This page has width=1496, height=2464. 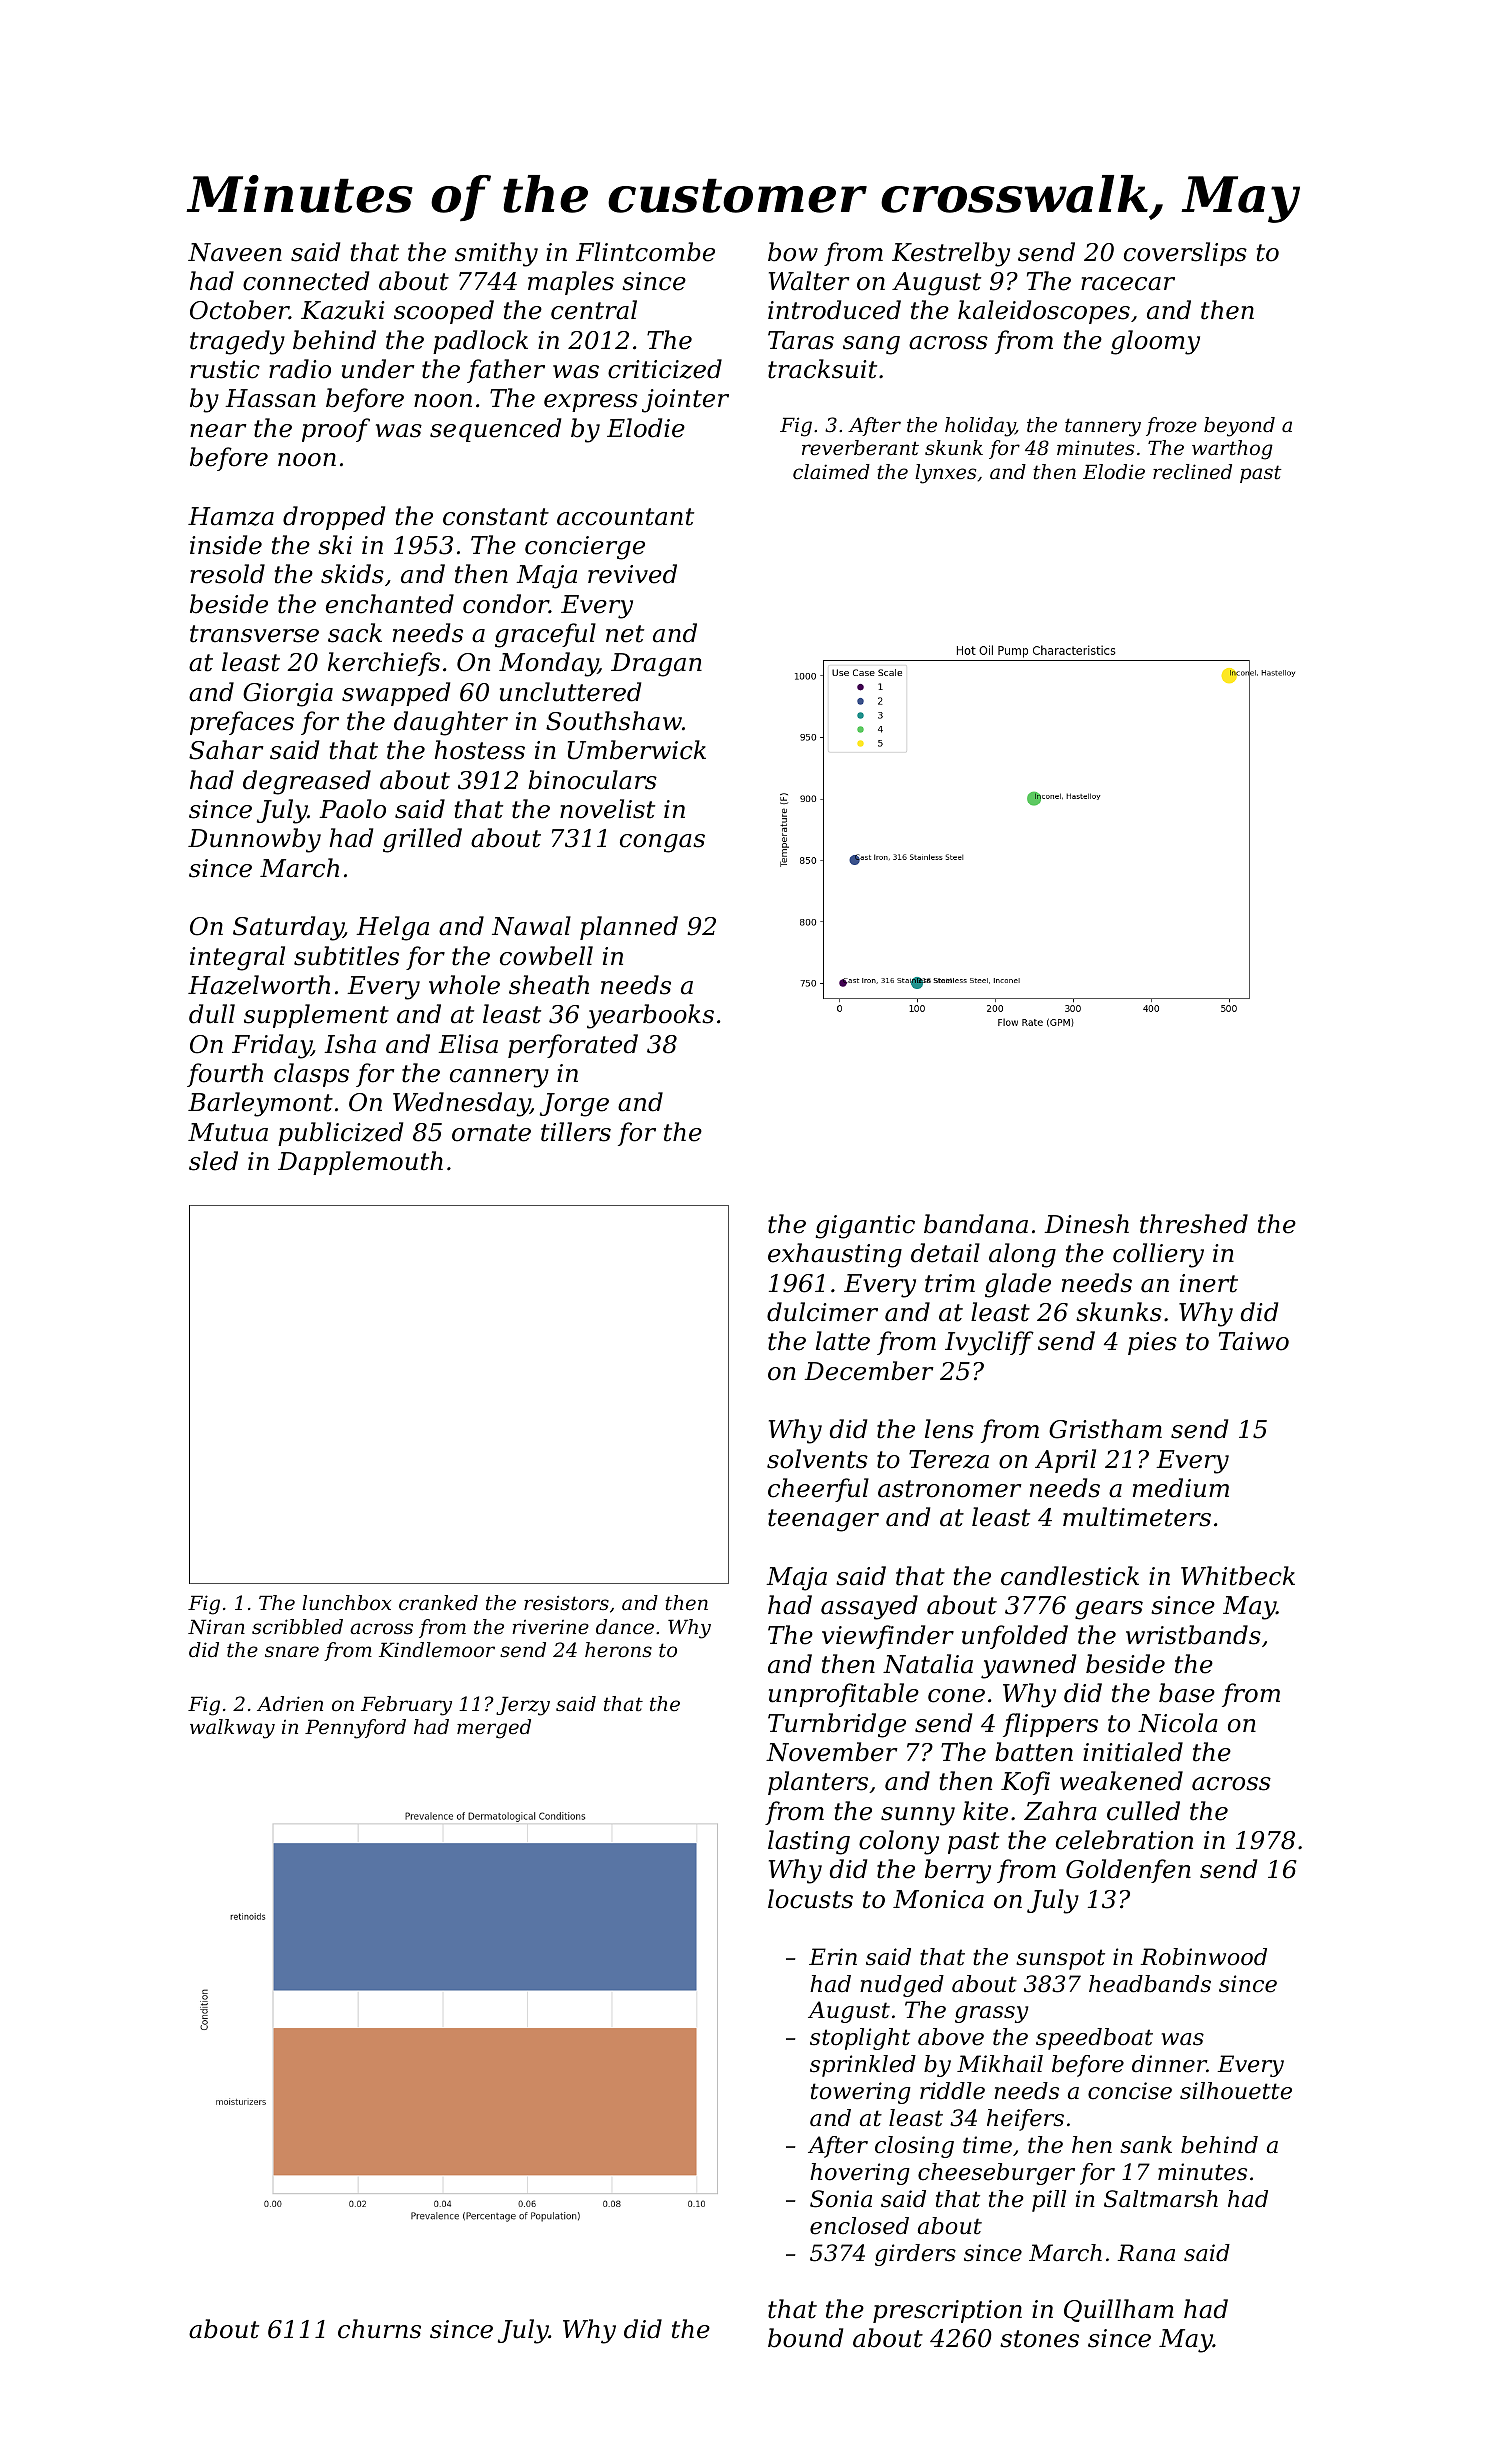 What do you see at coordinates (1192, 472) in the page?
I see `reclined` at bounding box center [1192, 472].
